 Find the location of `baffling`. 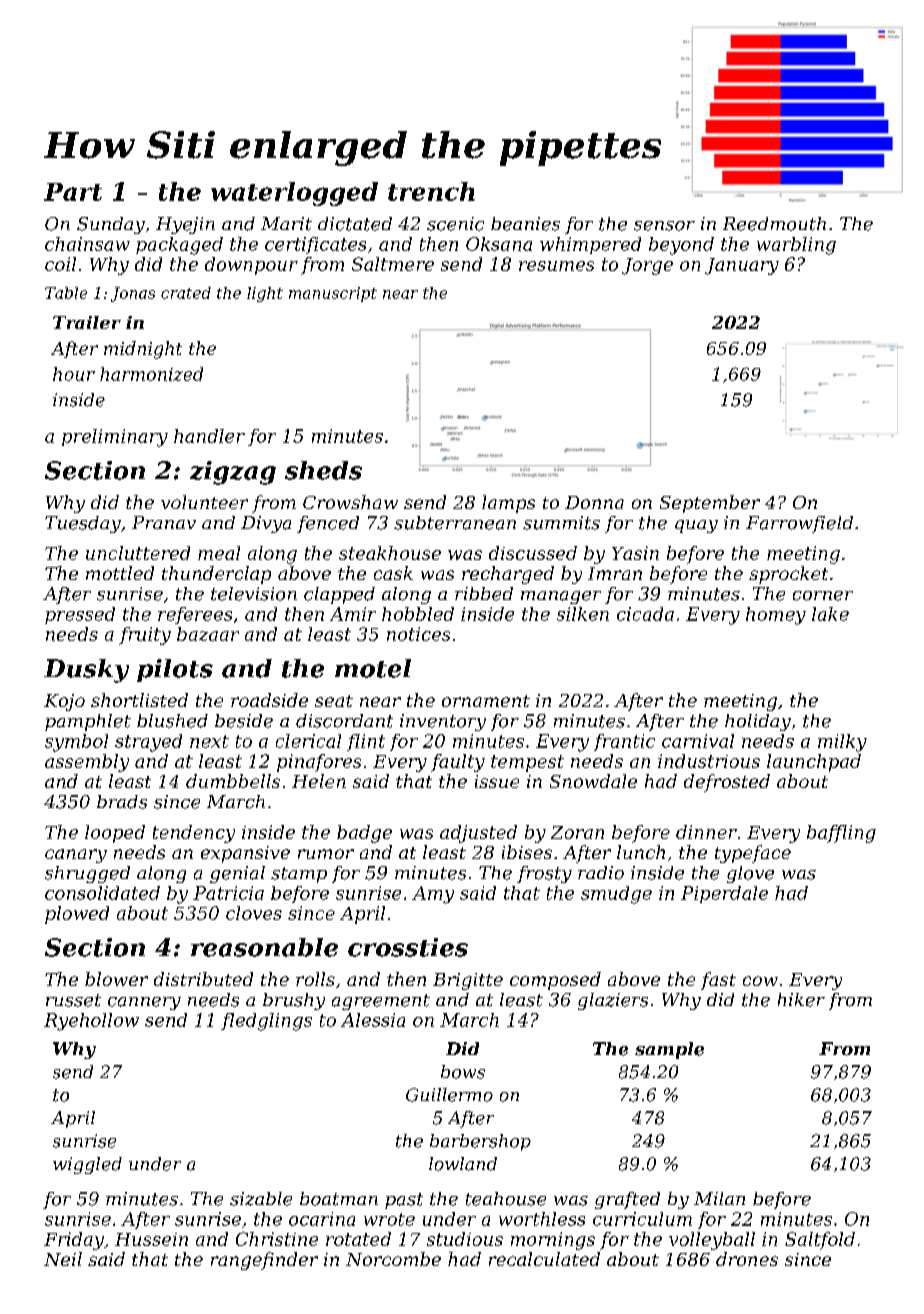

baffling is located at coordinates (841, 834).
